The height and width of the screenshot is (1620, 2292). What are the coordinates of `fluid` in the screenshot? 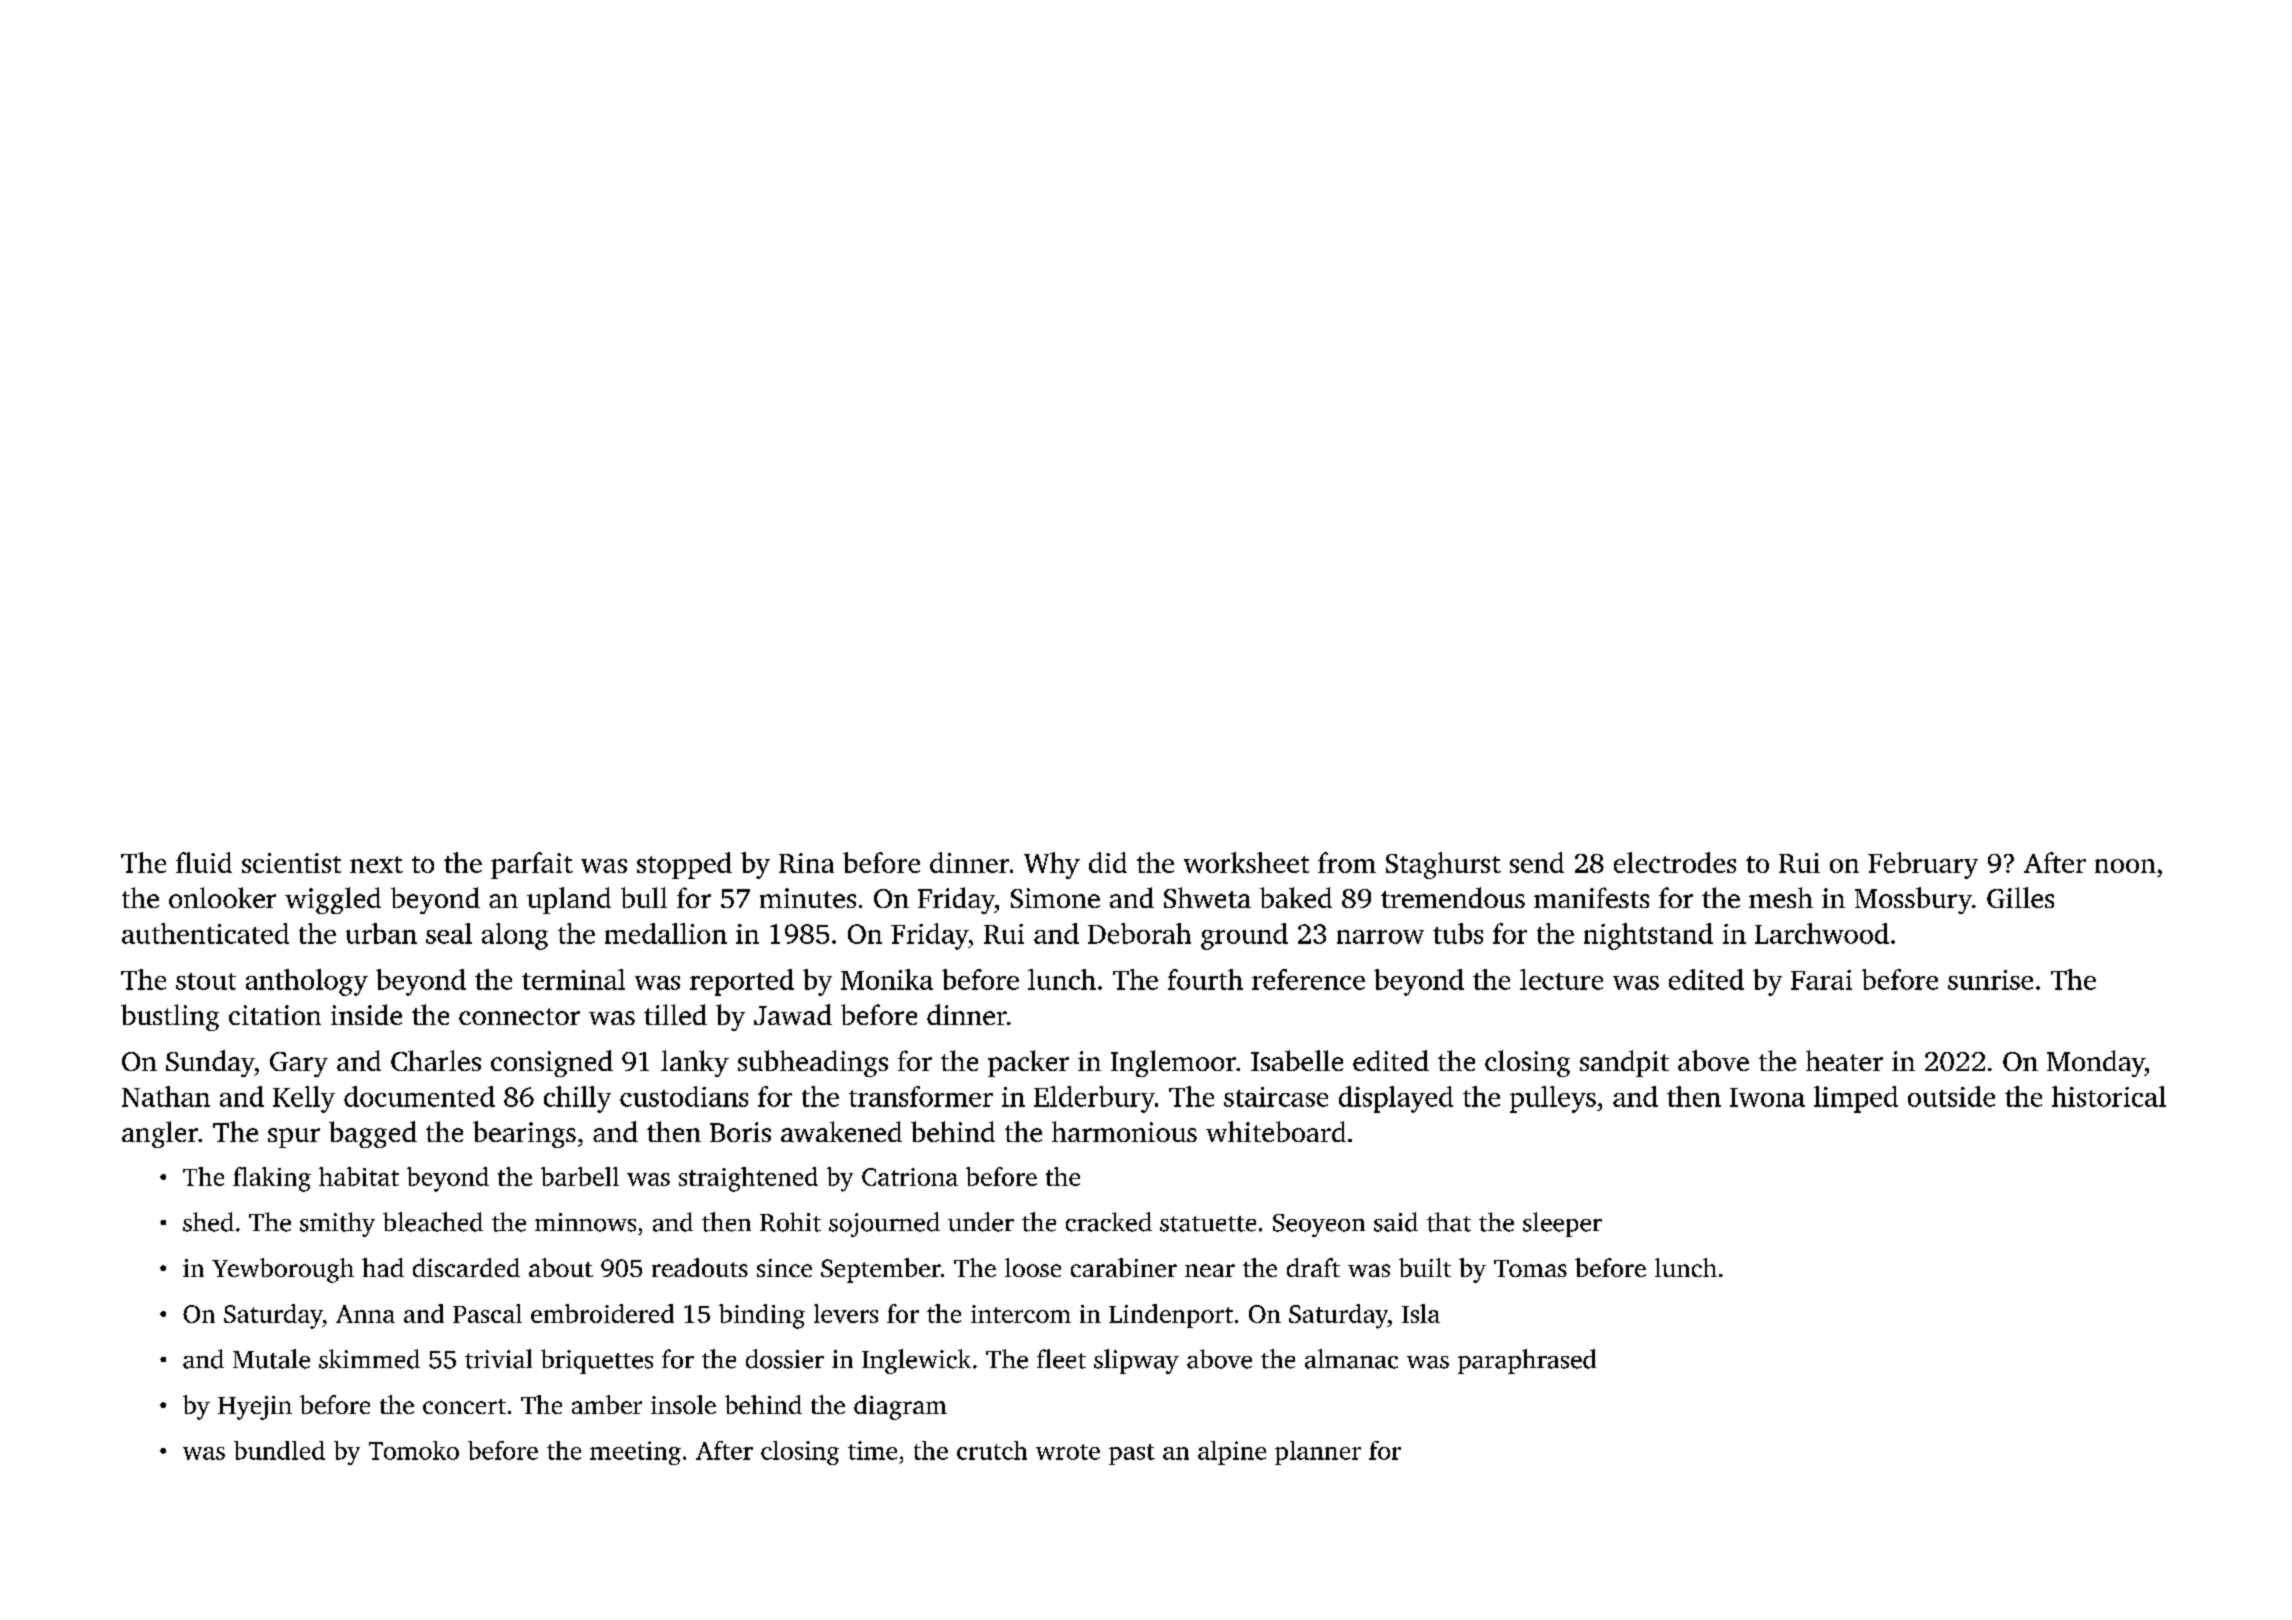 It's located at (204, 862).
